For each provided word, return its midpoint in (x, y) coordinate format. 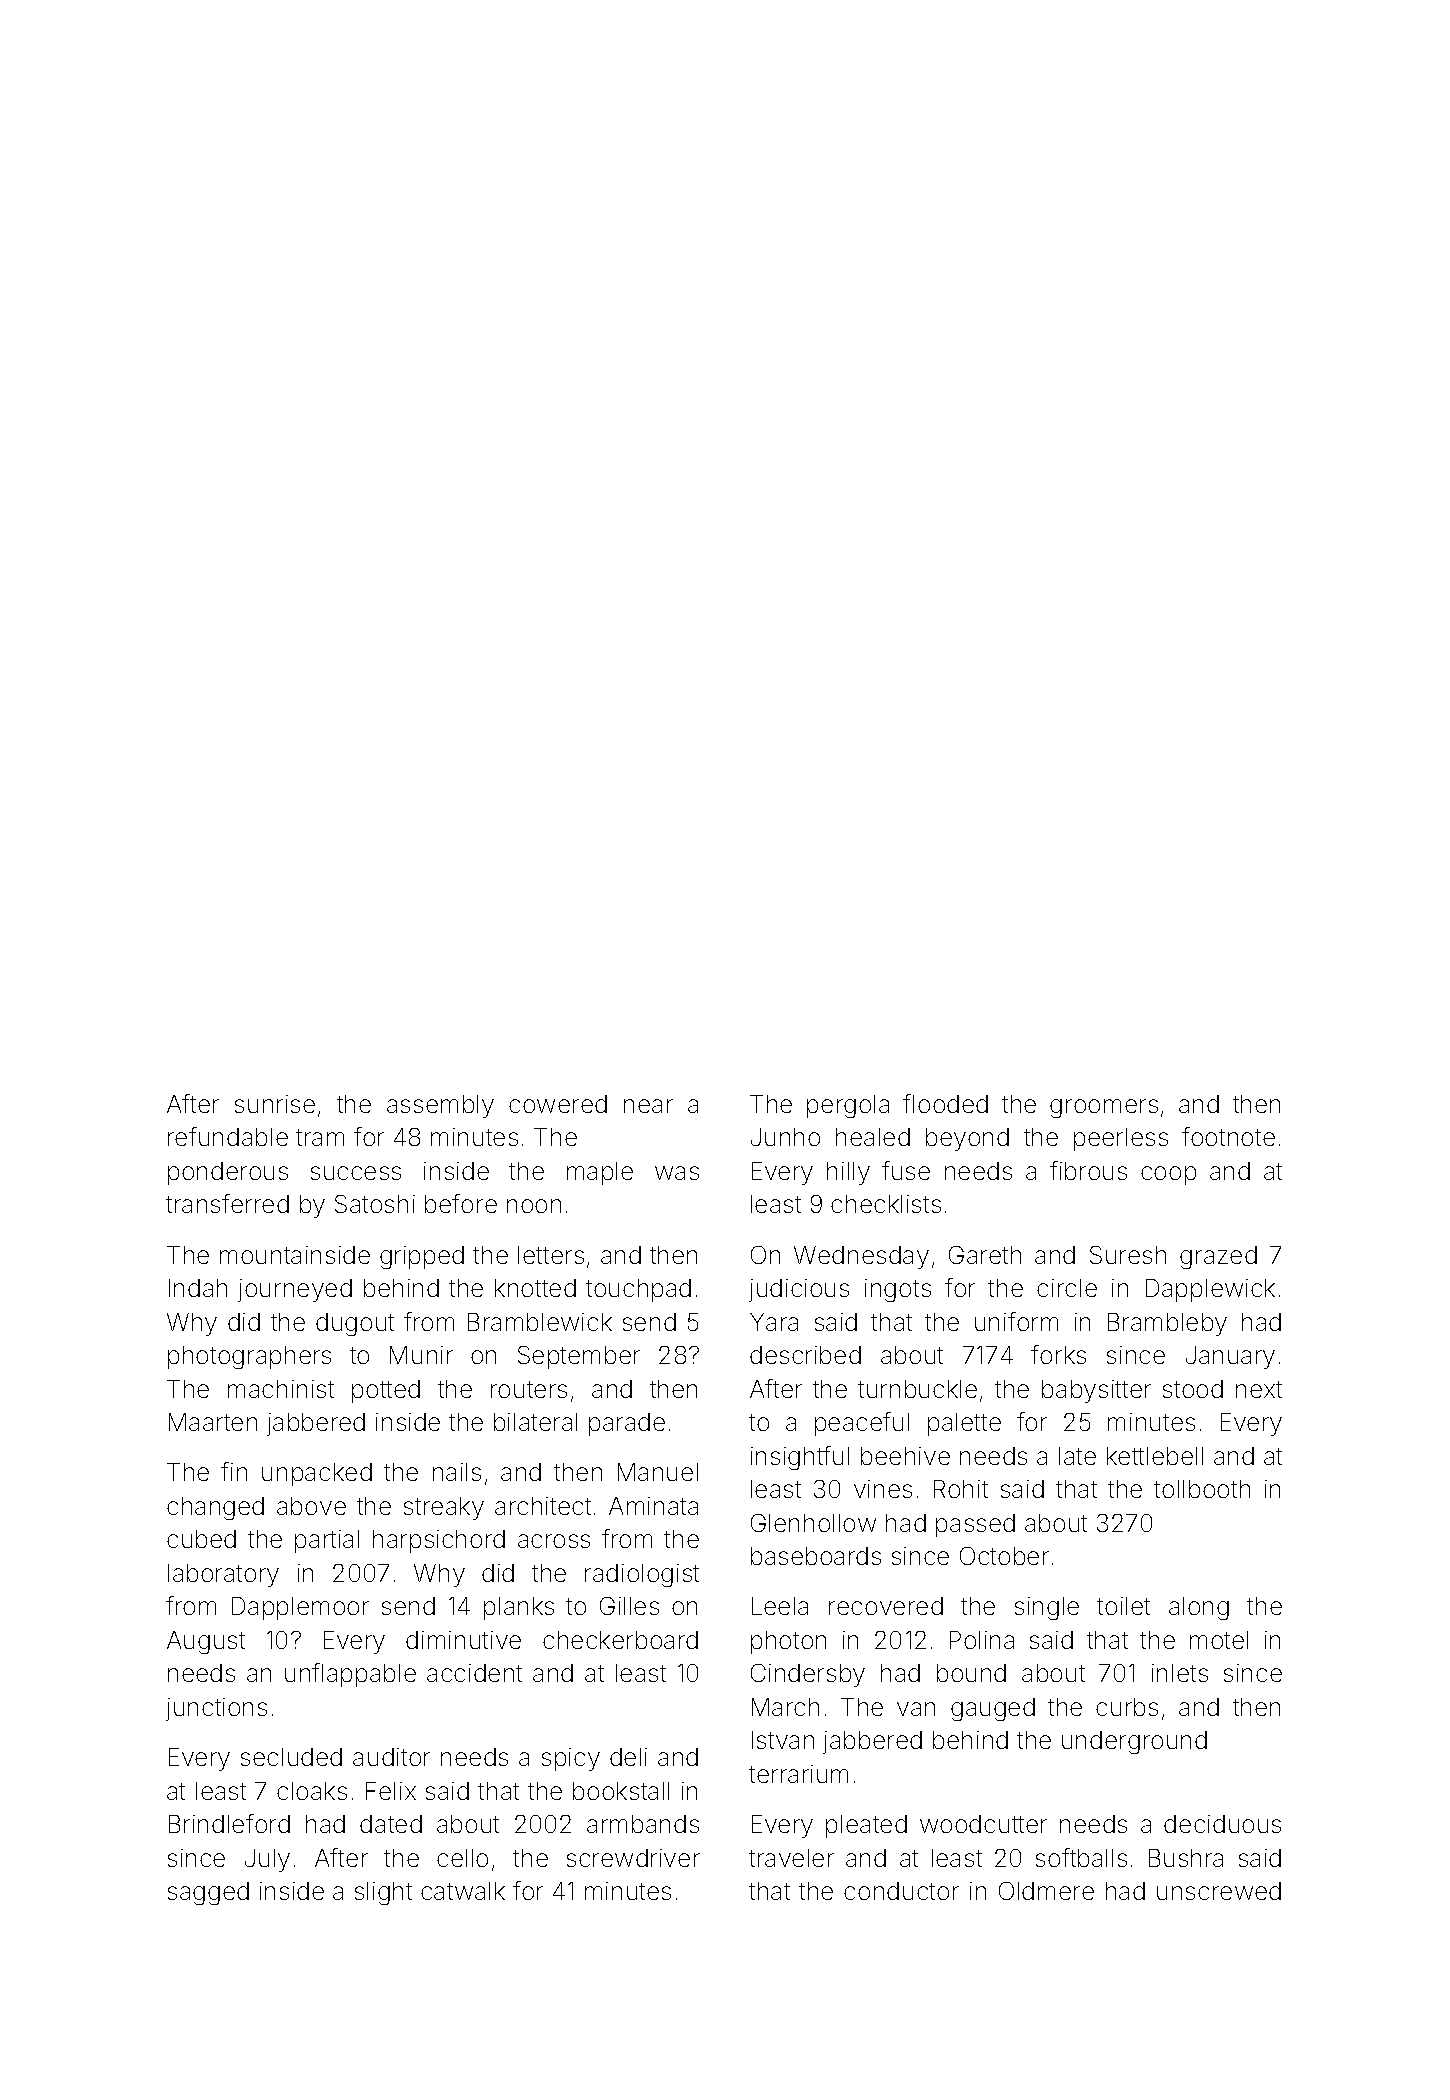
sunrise (275, 1104)
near (648, 1106)
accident (474, 1673)
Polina (982, 1640)
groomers (1104, 1108)
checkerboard (620, 1640)
